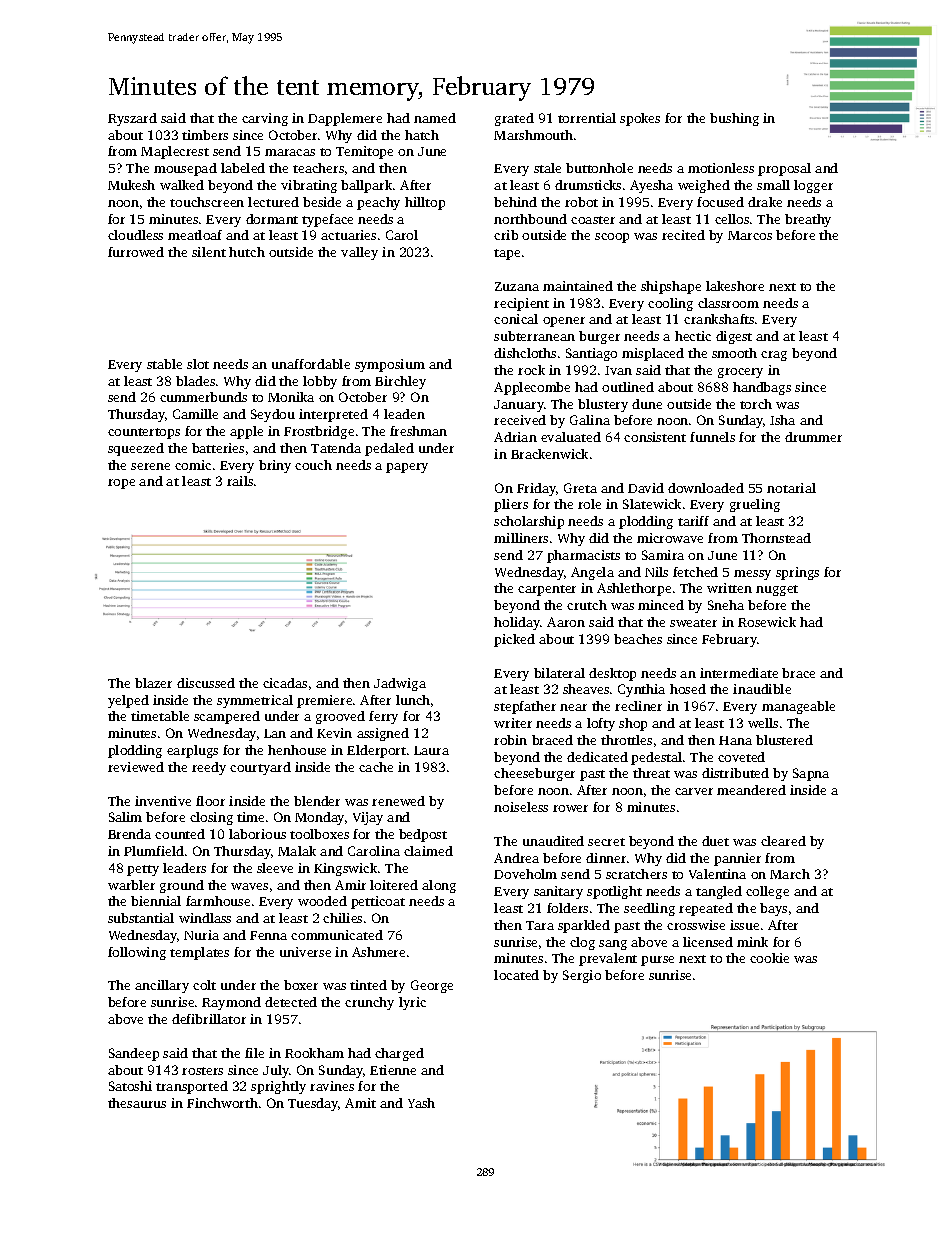 This page has height=1233, width=952. What do you see at coordinates (587, 118) in the page?
I see `torrential` at bounding box center [587, 118].
